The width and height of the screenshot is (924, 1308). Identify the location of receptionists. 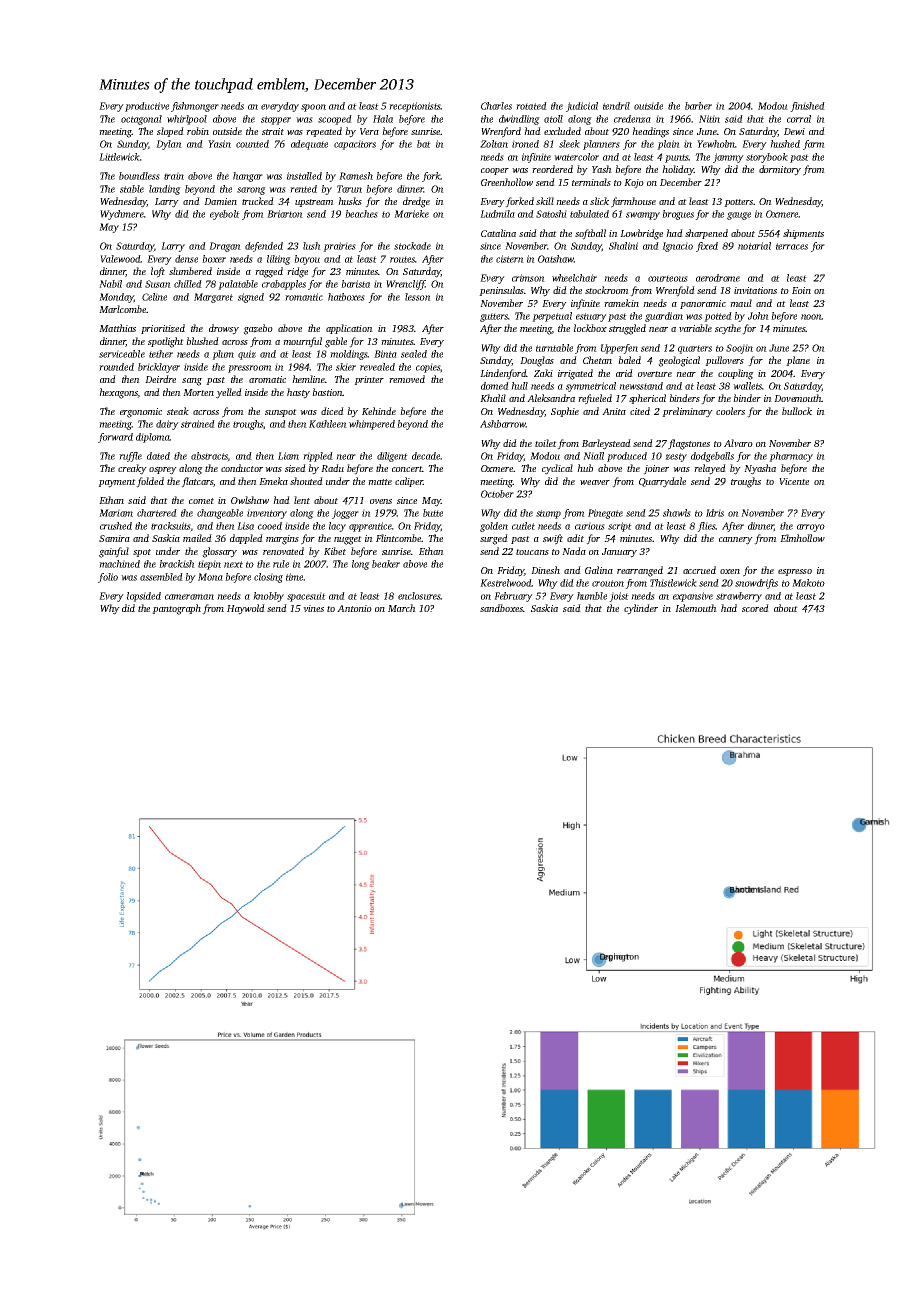
(415, 107).
